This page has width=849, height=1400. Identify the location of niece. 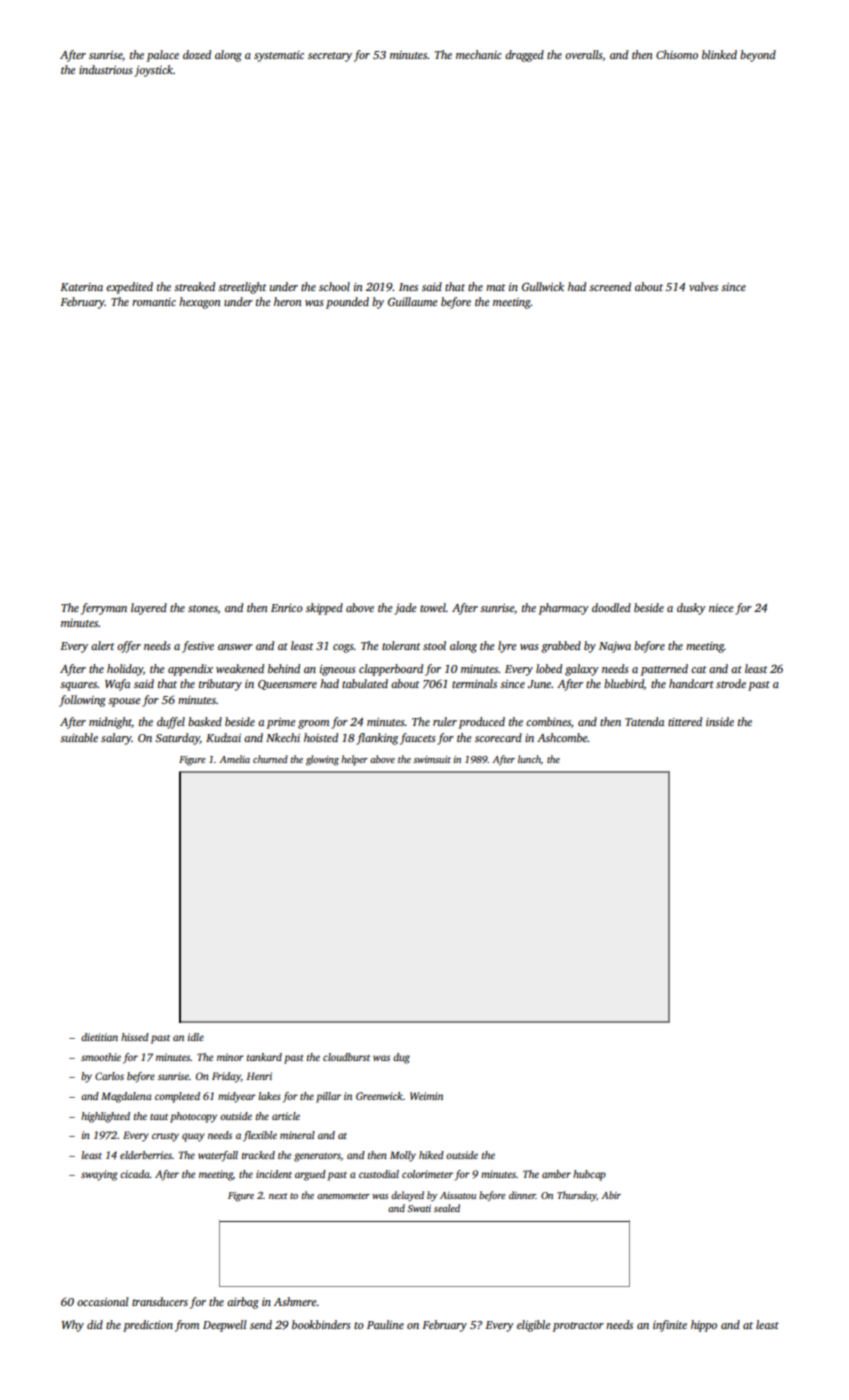
(721, 608).
